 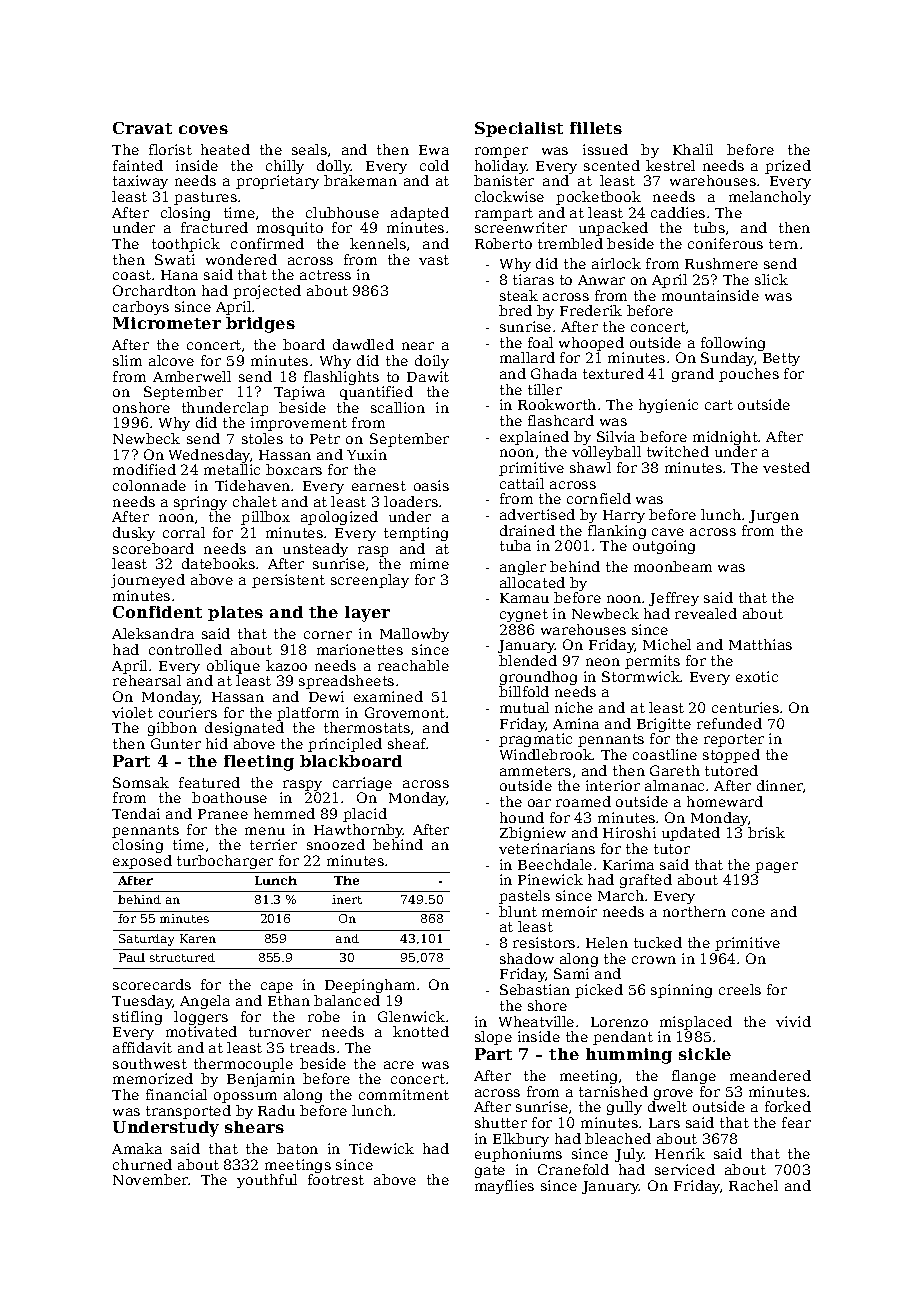 I want to click on cape, so click(x=277, y=987).
